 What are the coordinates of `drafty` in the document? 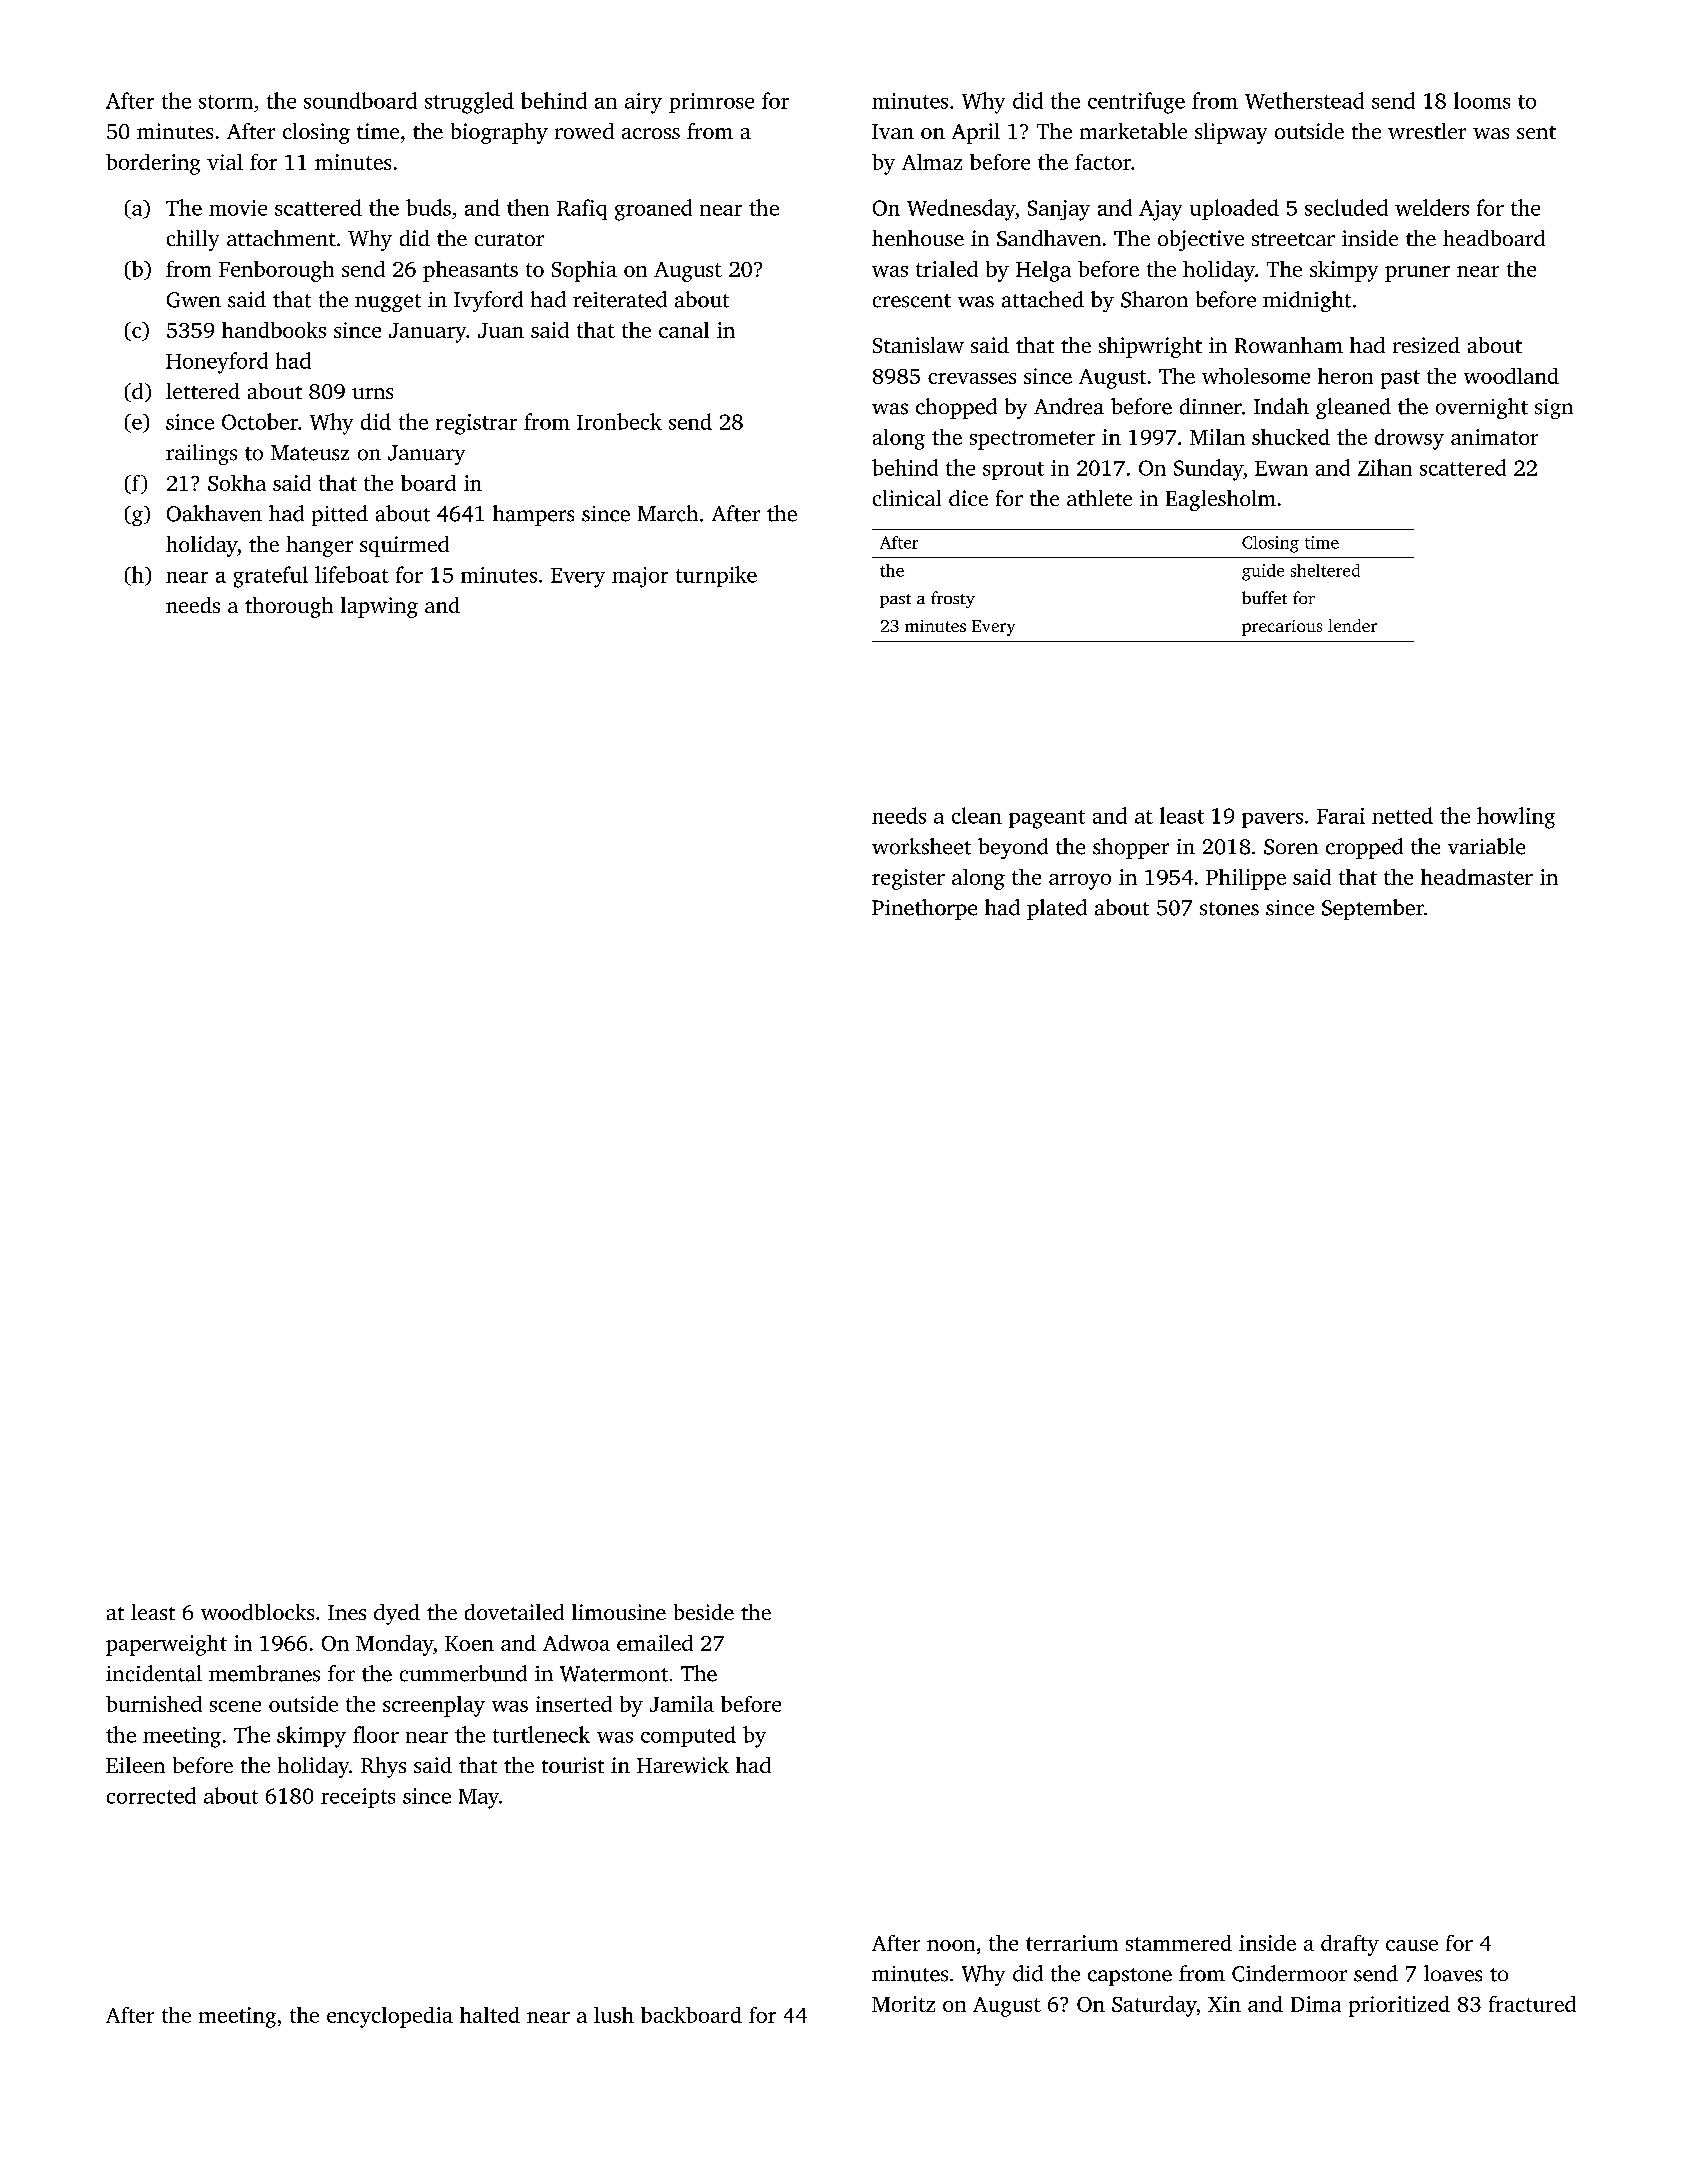 It's located at (1350, 1945).
